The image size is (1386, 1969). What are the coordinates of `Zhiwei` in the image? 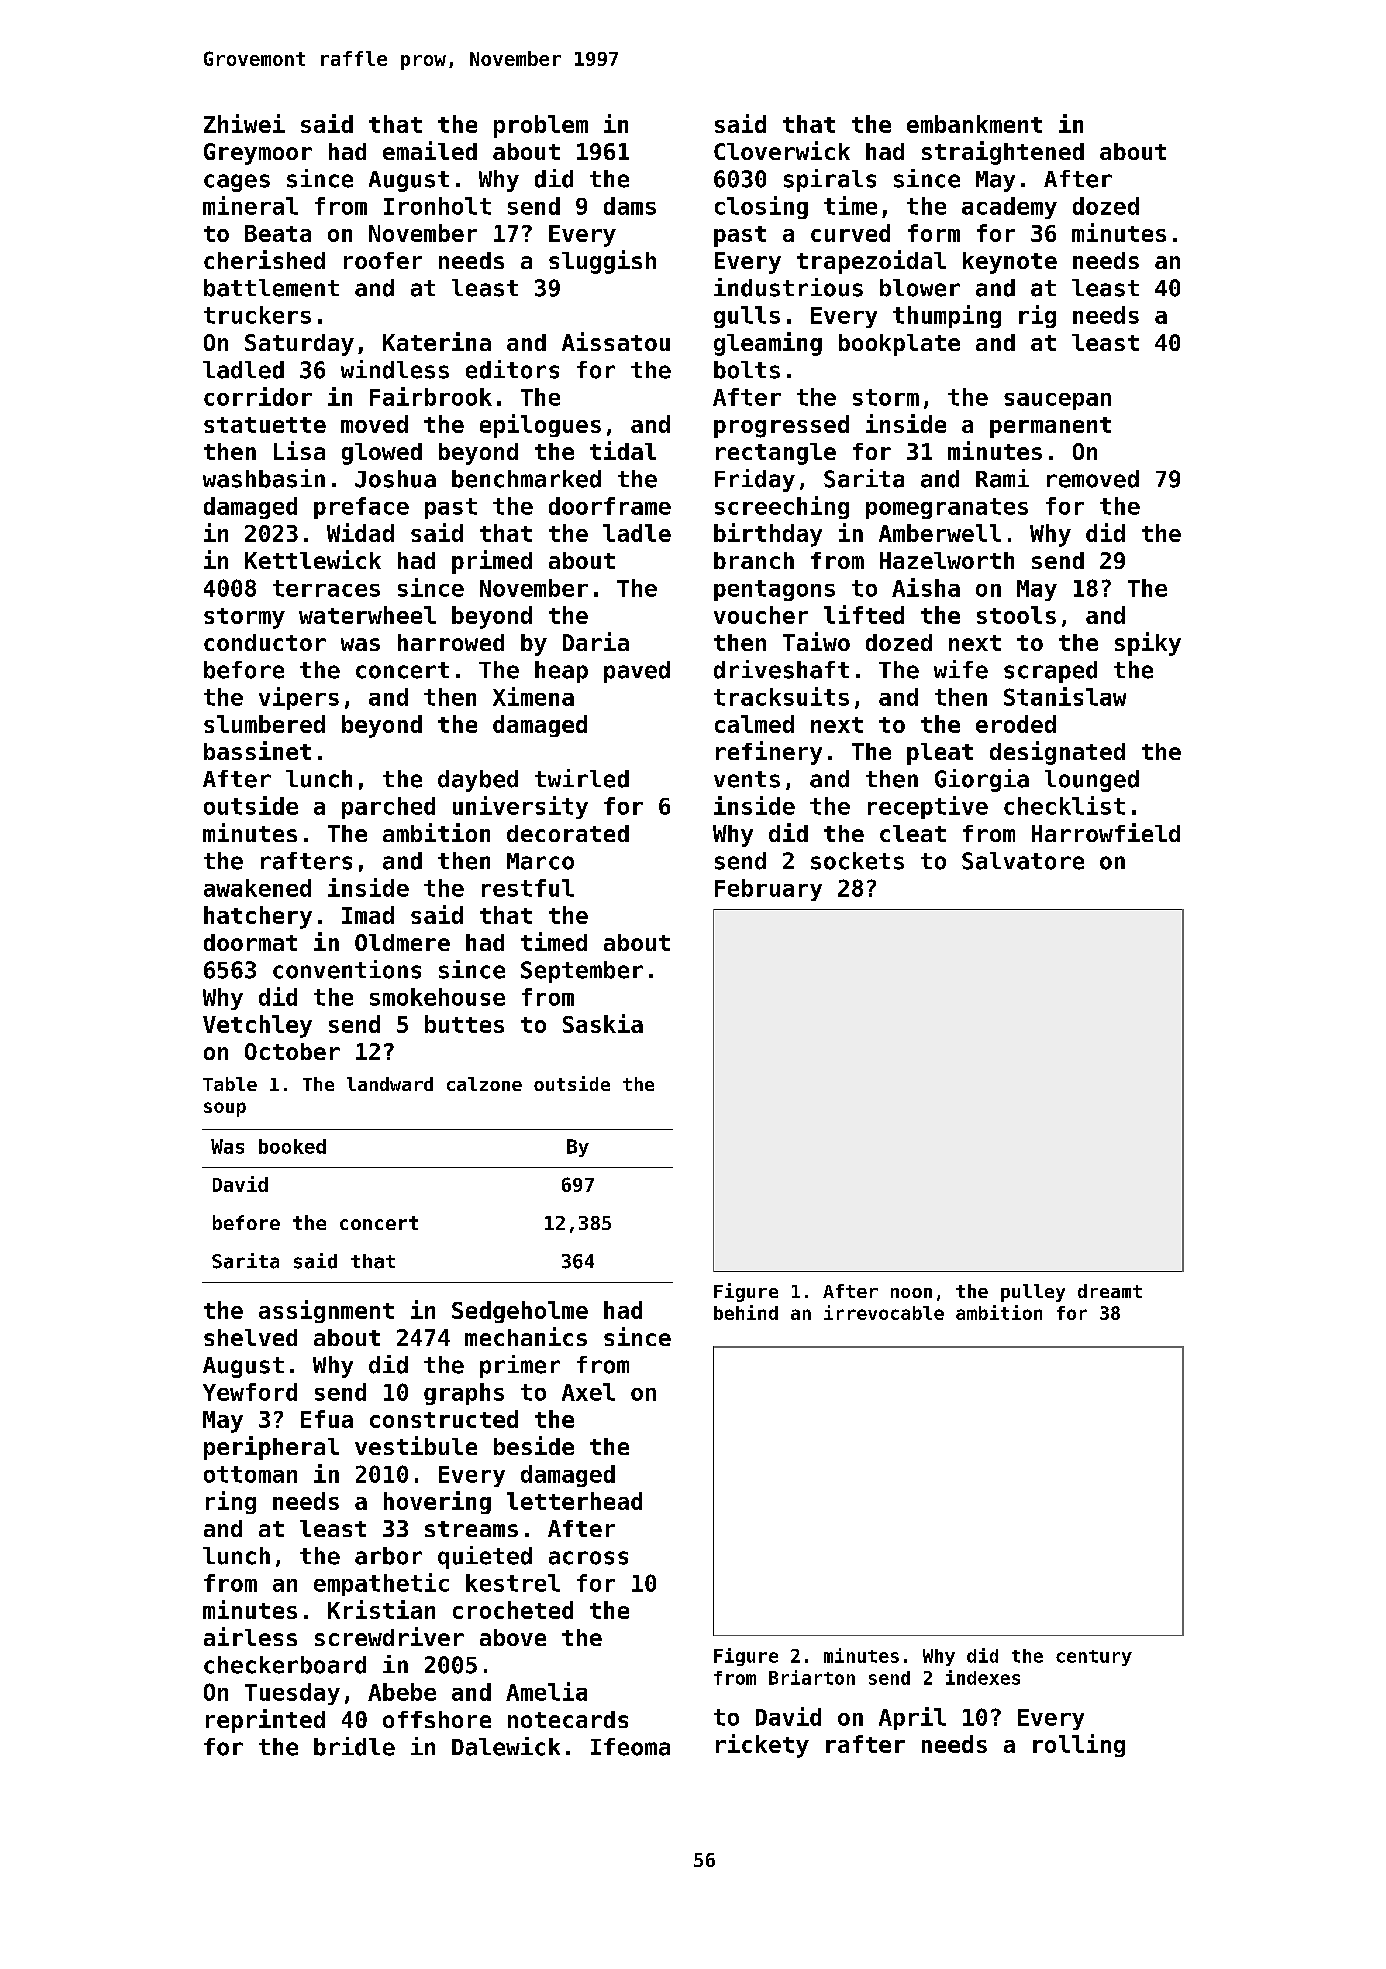 It's located at (244, 123).
